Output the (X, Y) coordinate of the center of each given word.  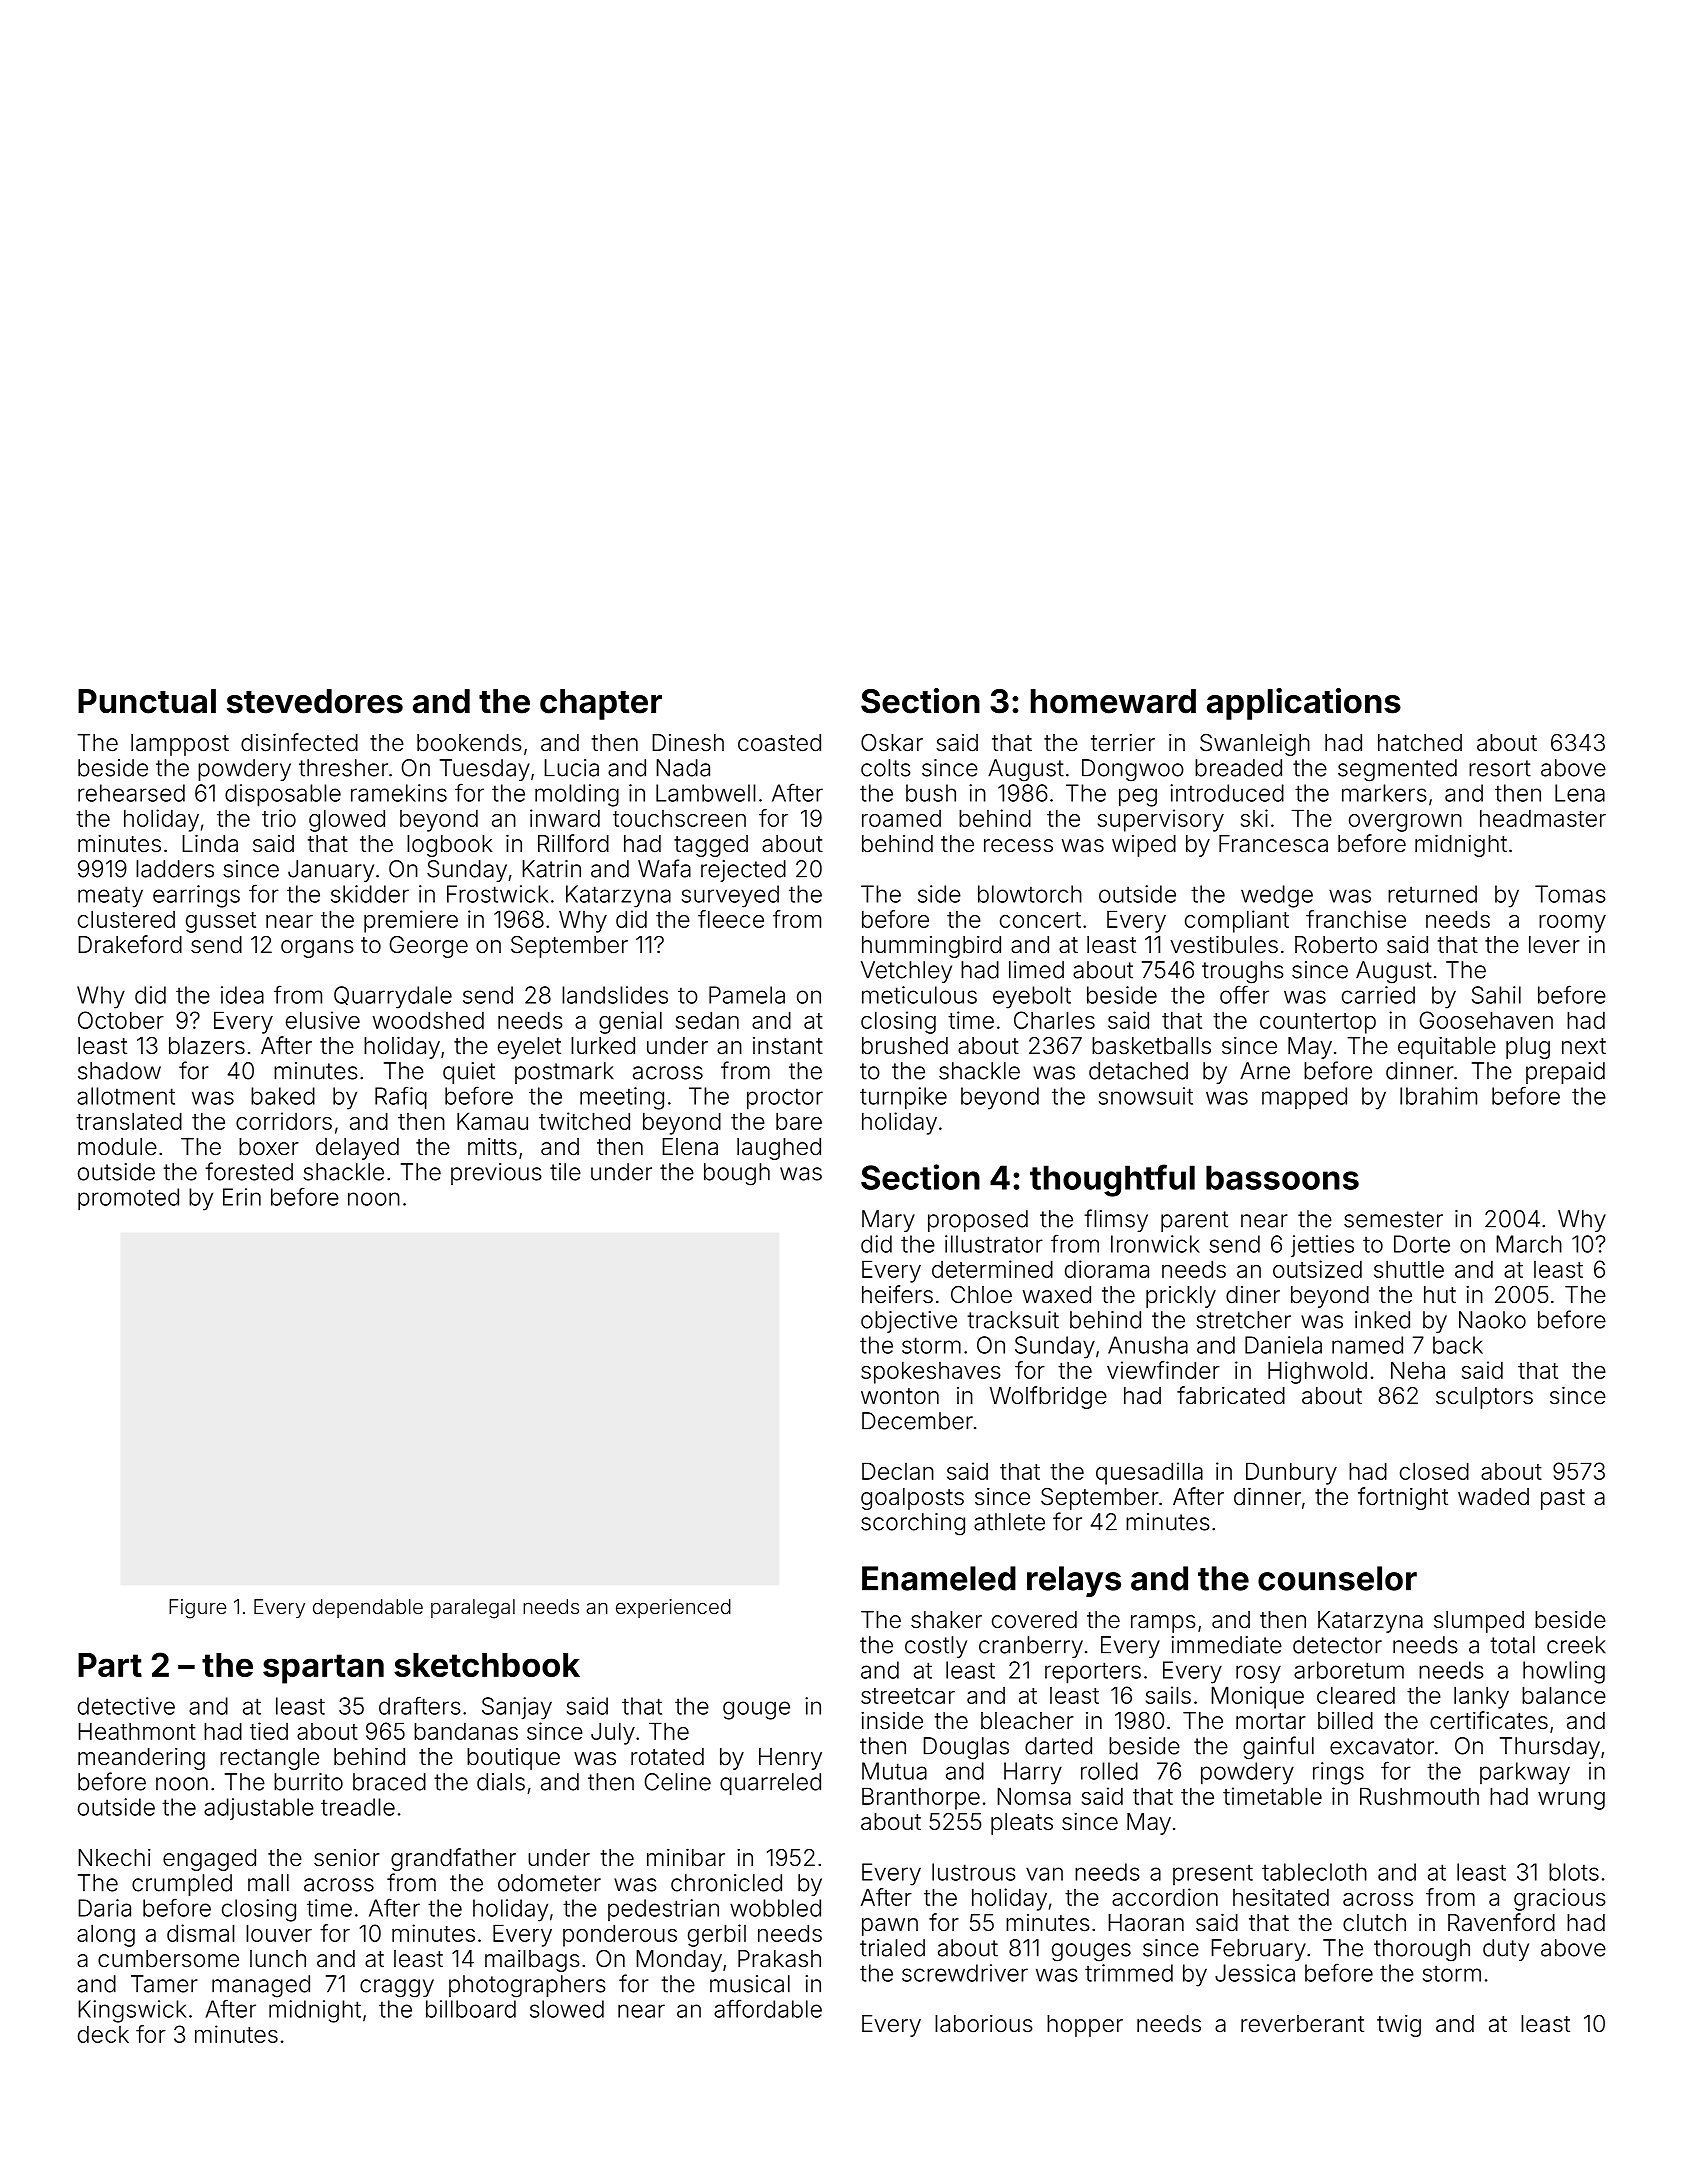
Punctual (147, 701)
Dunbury (1291, 1473)
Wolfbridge (1048, 1397)
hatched (1420, 743)
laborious (984, 2024)
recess (1018, 846)
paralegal (473, 1609)
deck (103, 2034)
